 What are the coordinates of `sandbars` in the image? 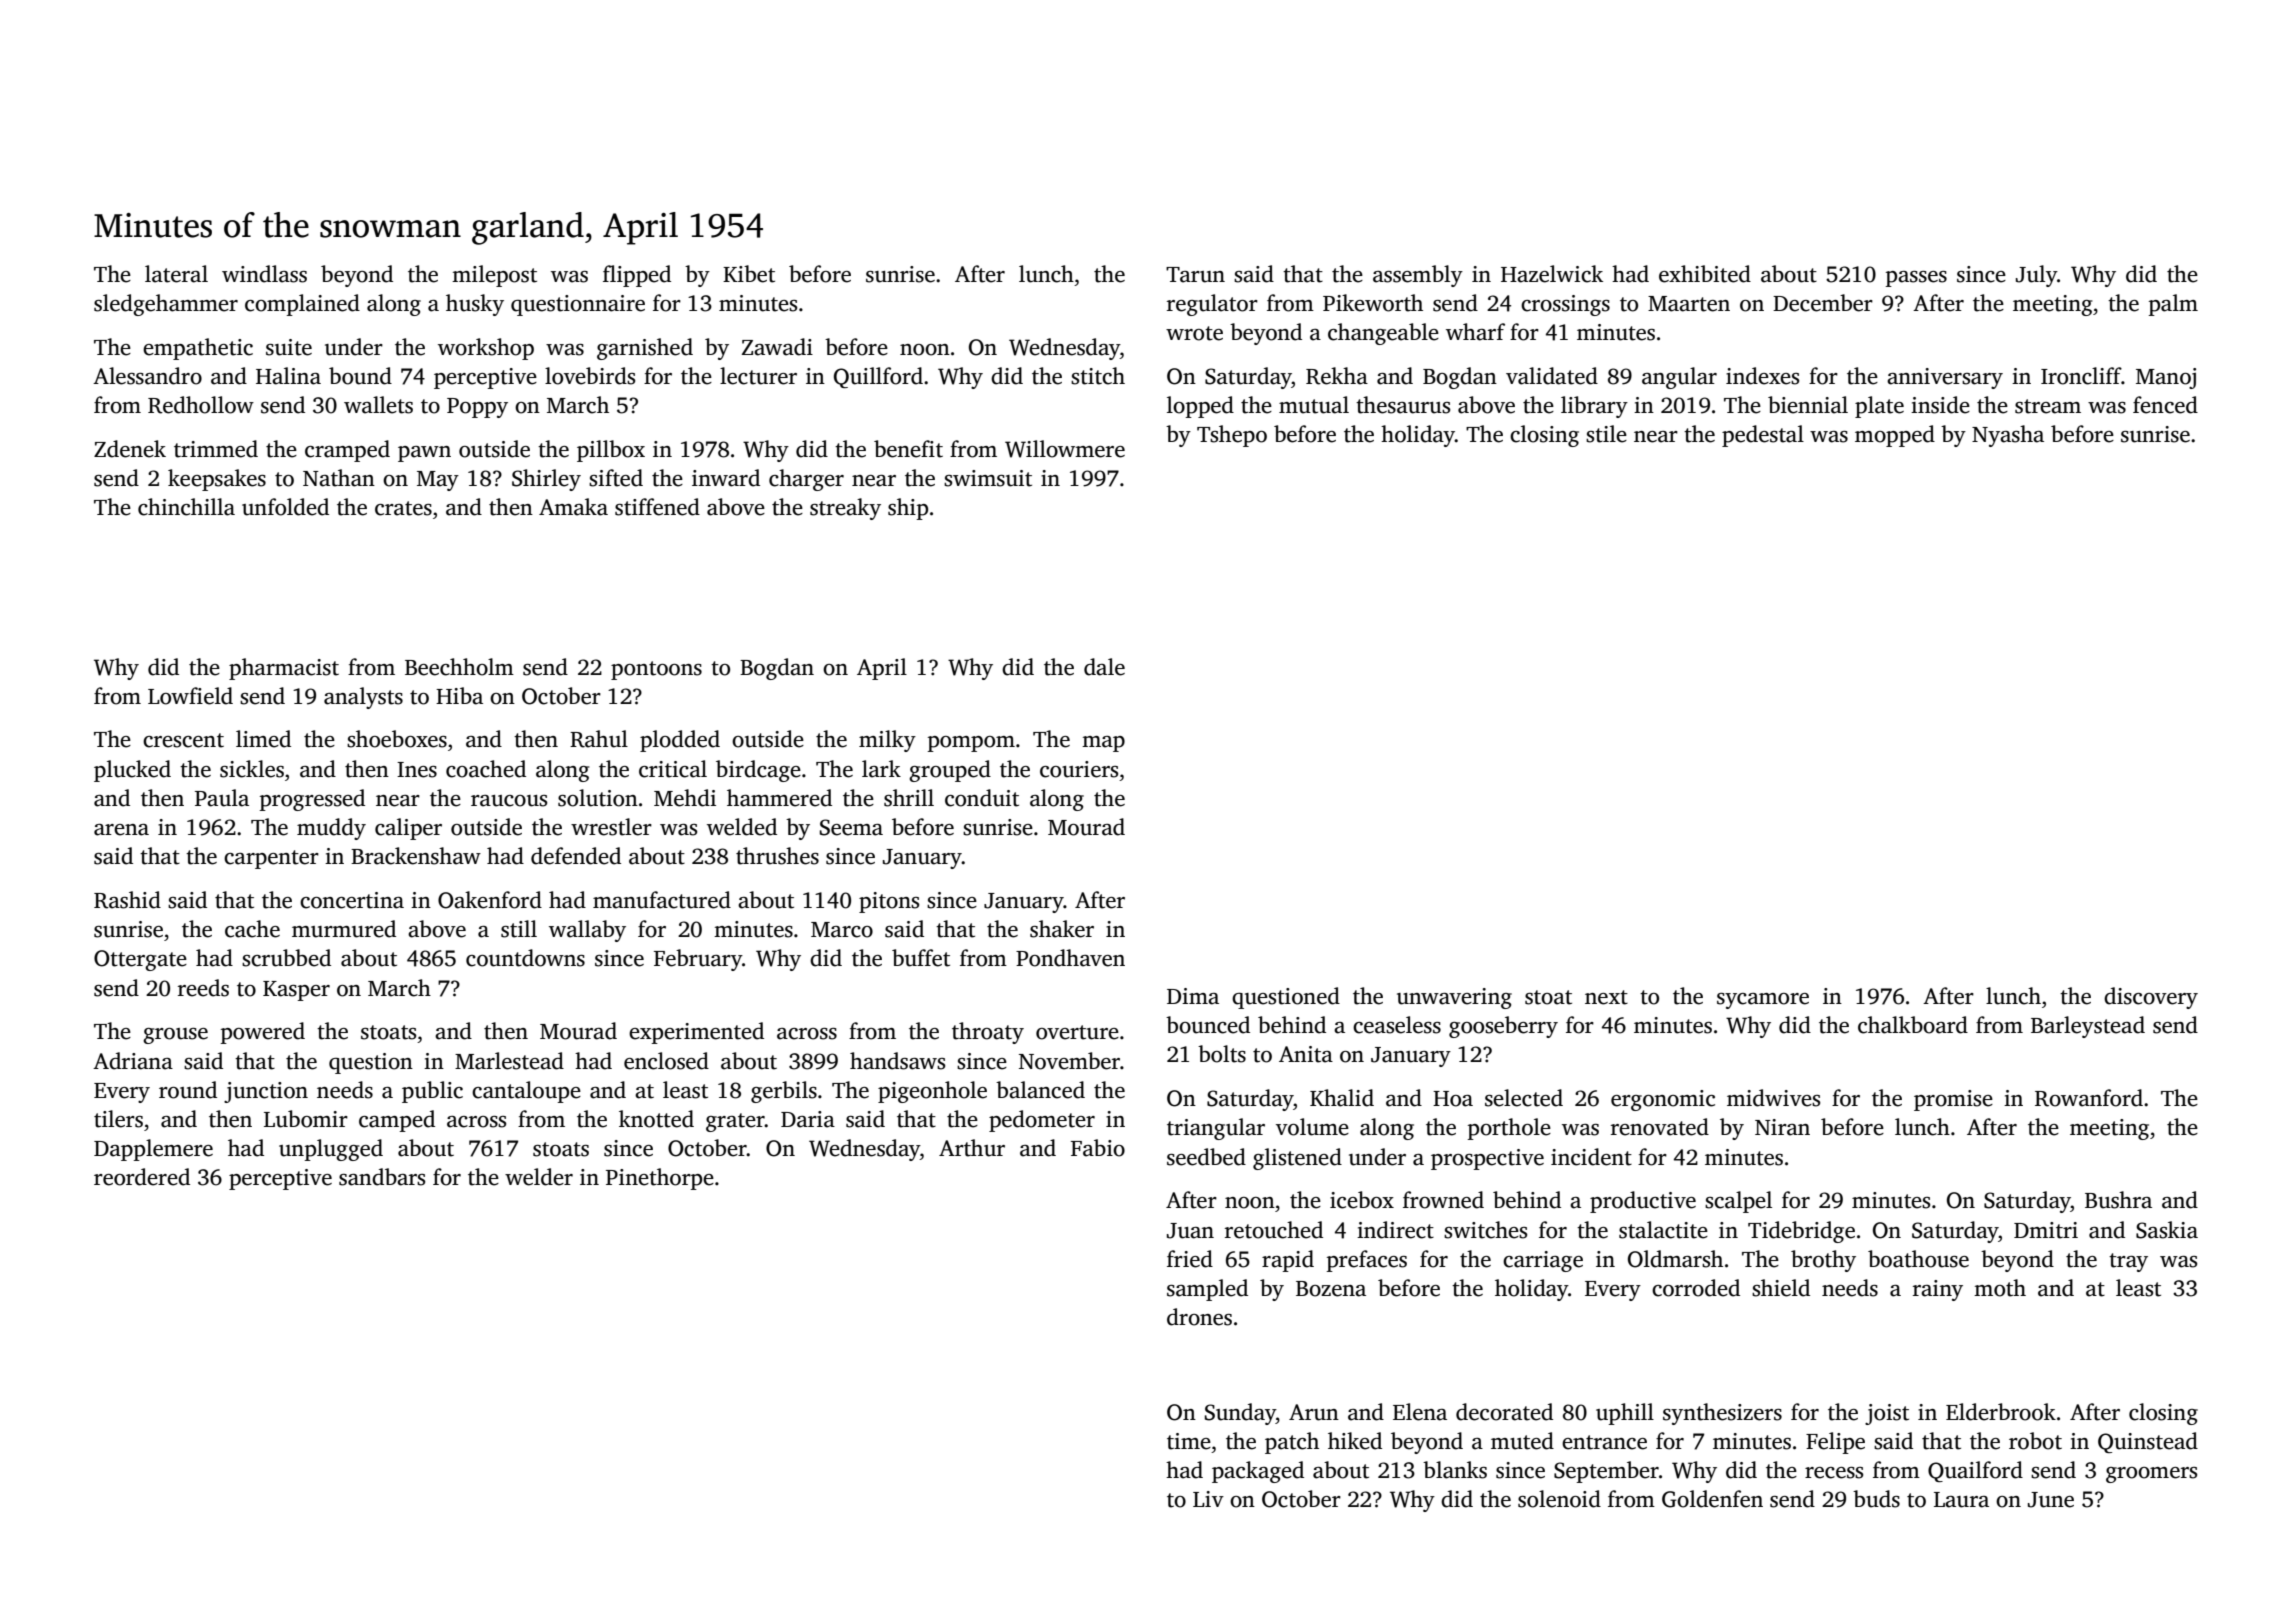 It's located at (382, 1177).
